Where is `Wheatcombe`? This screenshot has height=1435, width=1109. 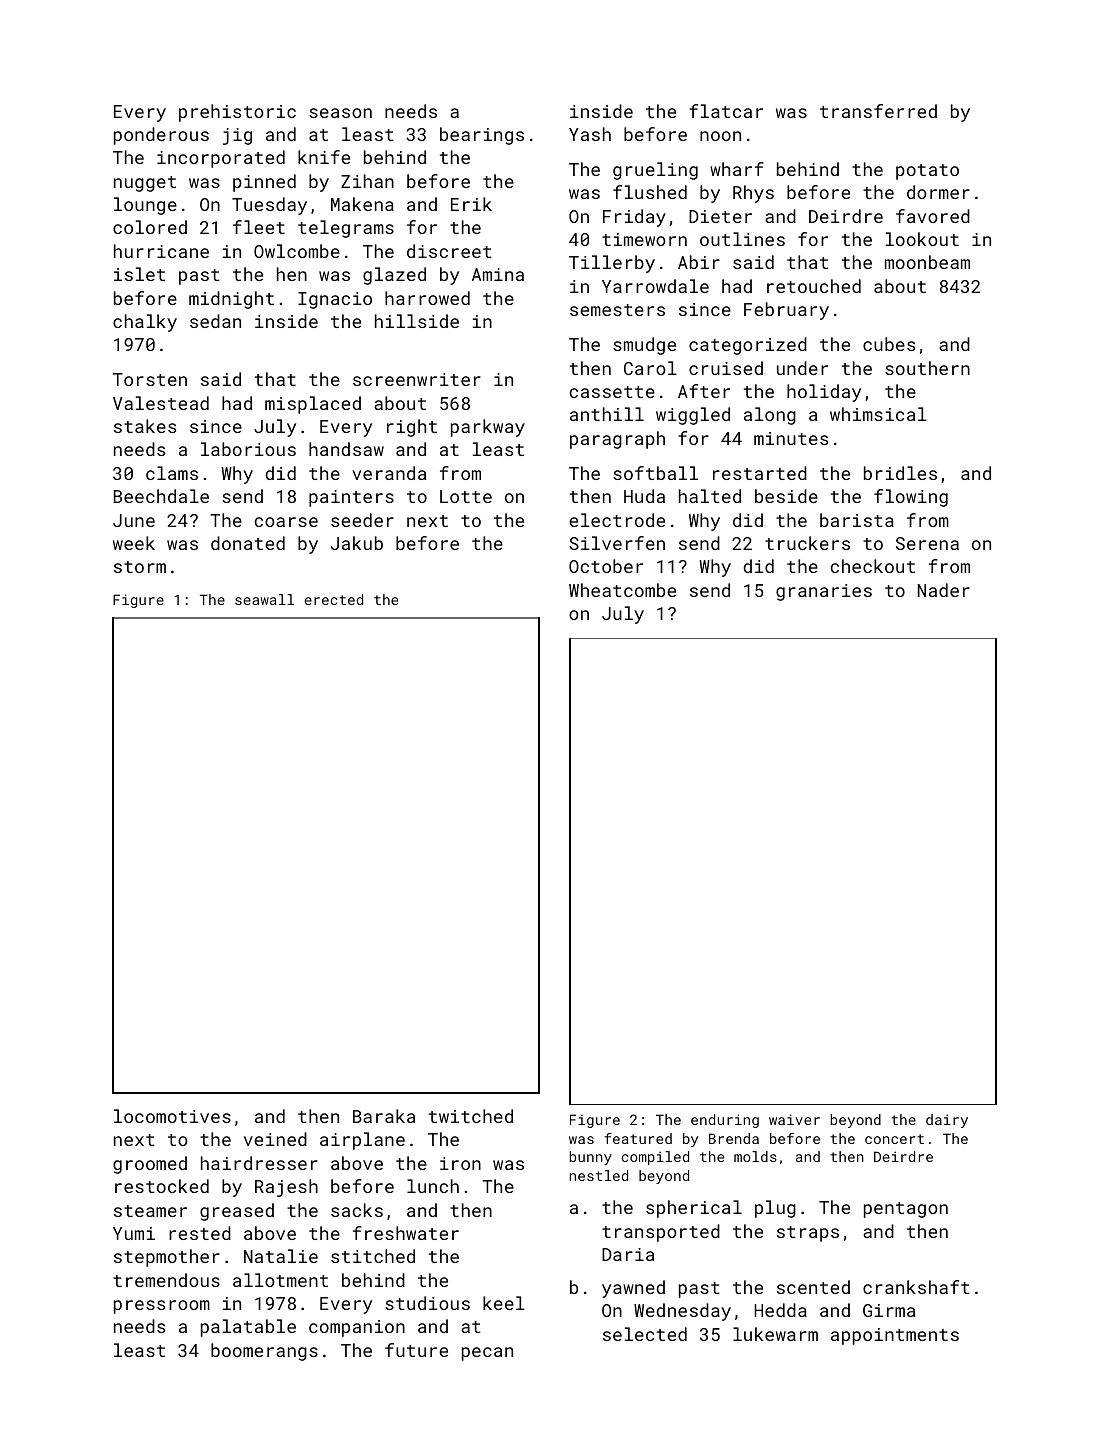 Wheatcombe is located at coordinates (622, 590).
